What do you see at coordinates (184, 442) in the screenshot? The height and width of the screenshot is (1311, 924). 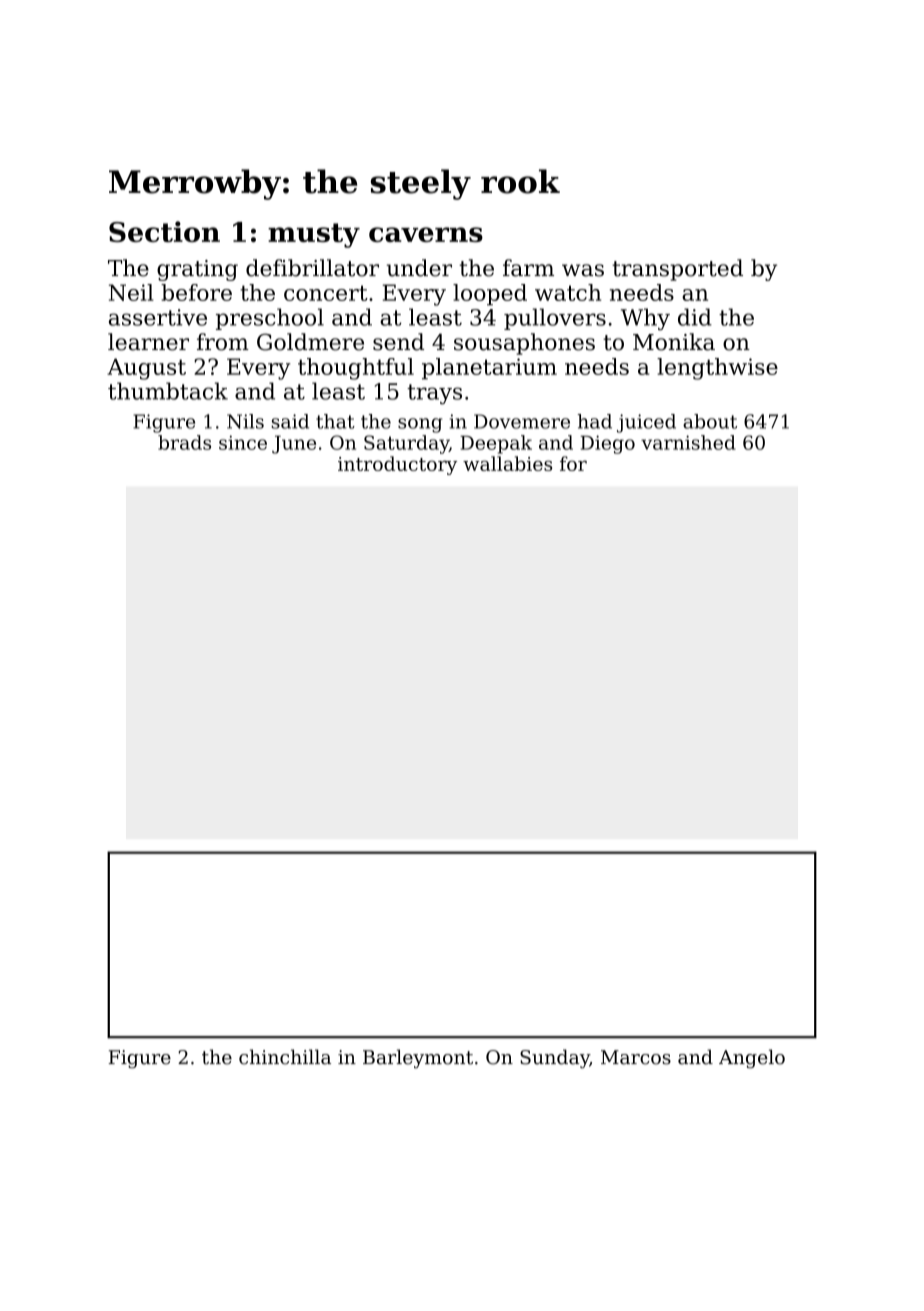 I see `brads` at bounding box center [184, 442].
